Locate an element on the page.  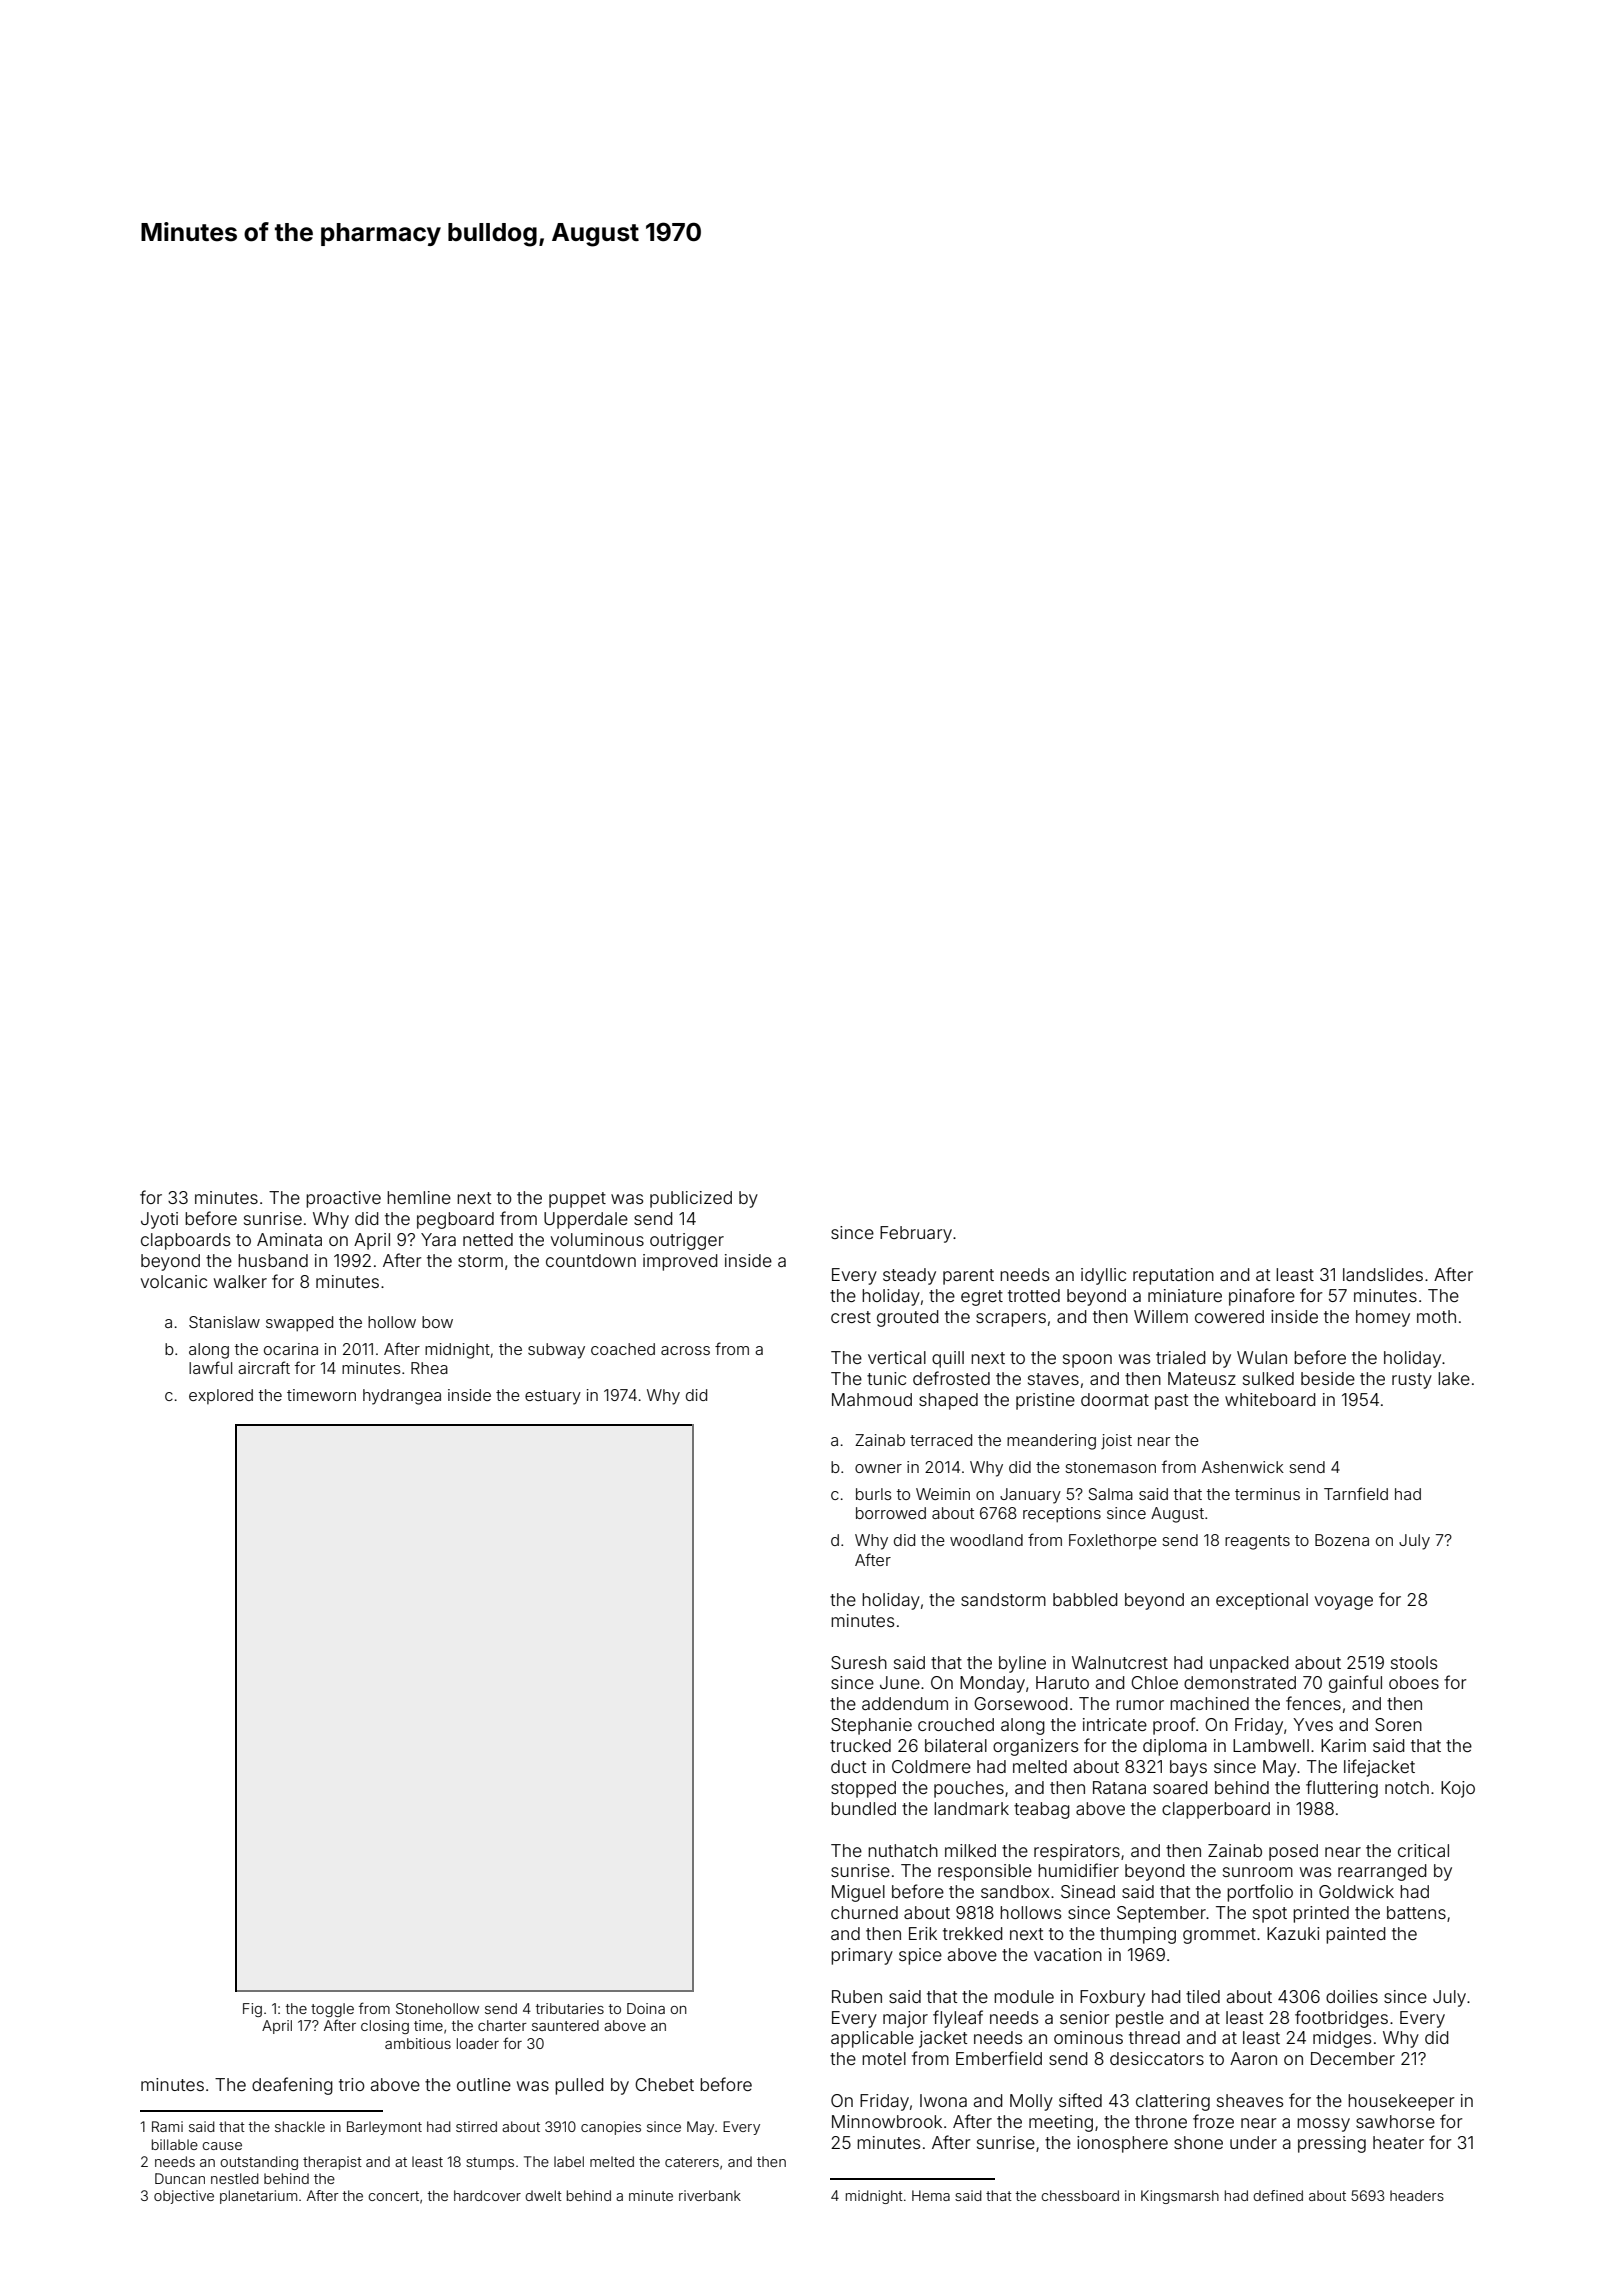
concert is located at coordinates (393, 2196).
